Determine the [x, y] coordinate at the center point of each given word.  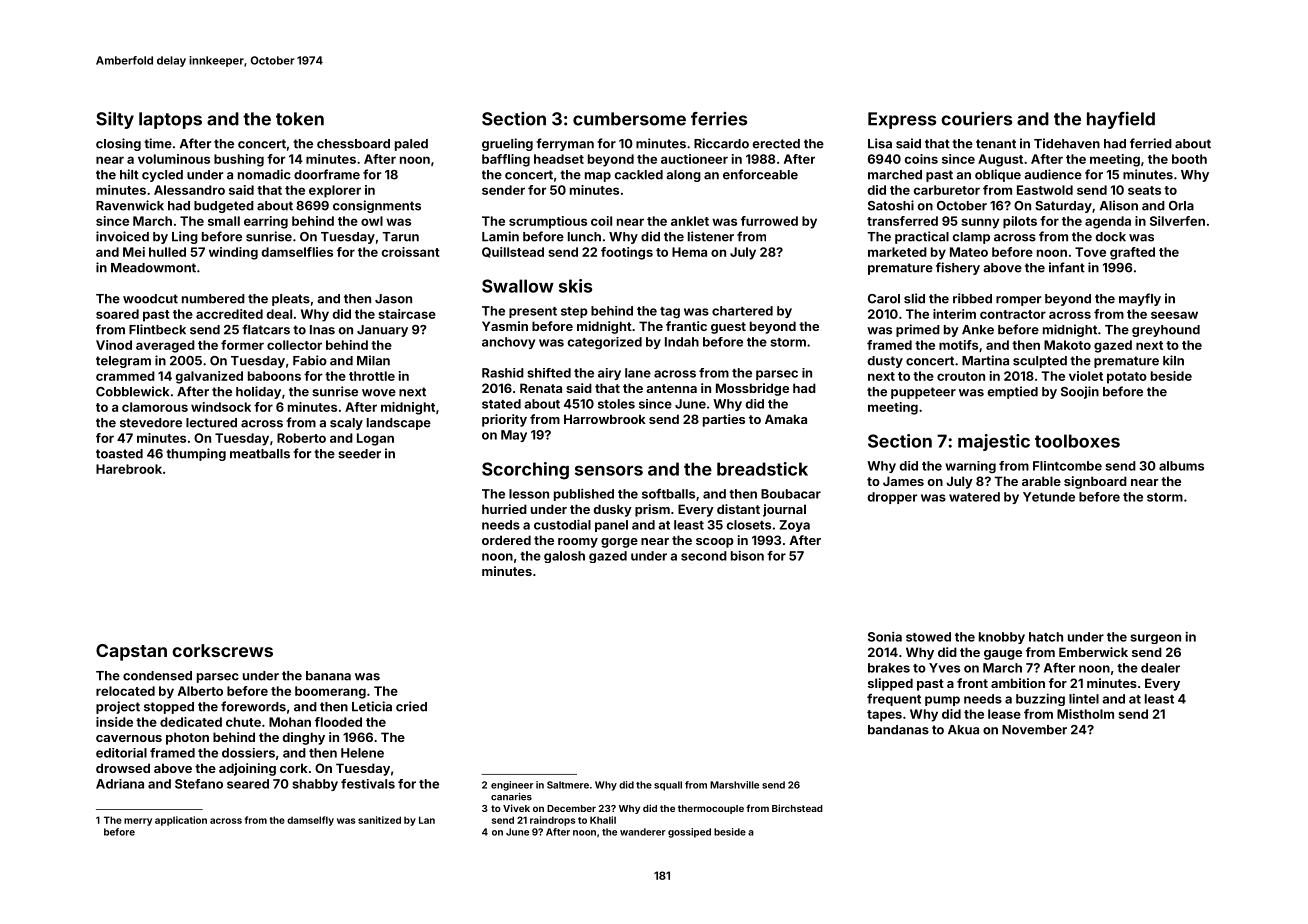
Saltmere [568, 785]
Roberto [301, 438]
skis [575, 286]
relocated [125, 691]
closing [118, 144]
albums [1181, 466]
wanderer [642, 832]
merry [138, 822]
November [1034, 730]
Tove [1090, 252]
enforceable [760, 174]
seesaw [1174, 315]
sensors [609, 470]
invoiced [122, 236]
